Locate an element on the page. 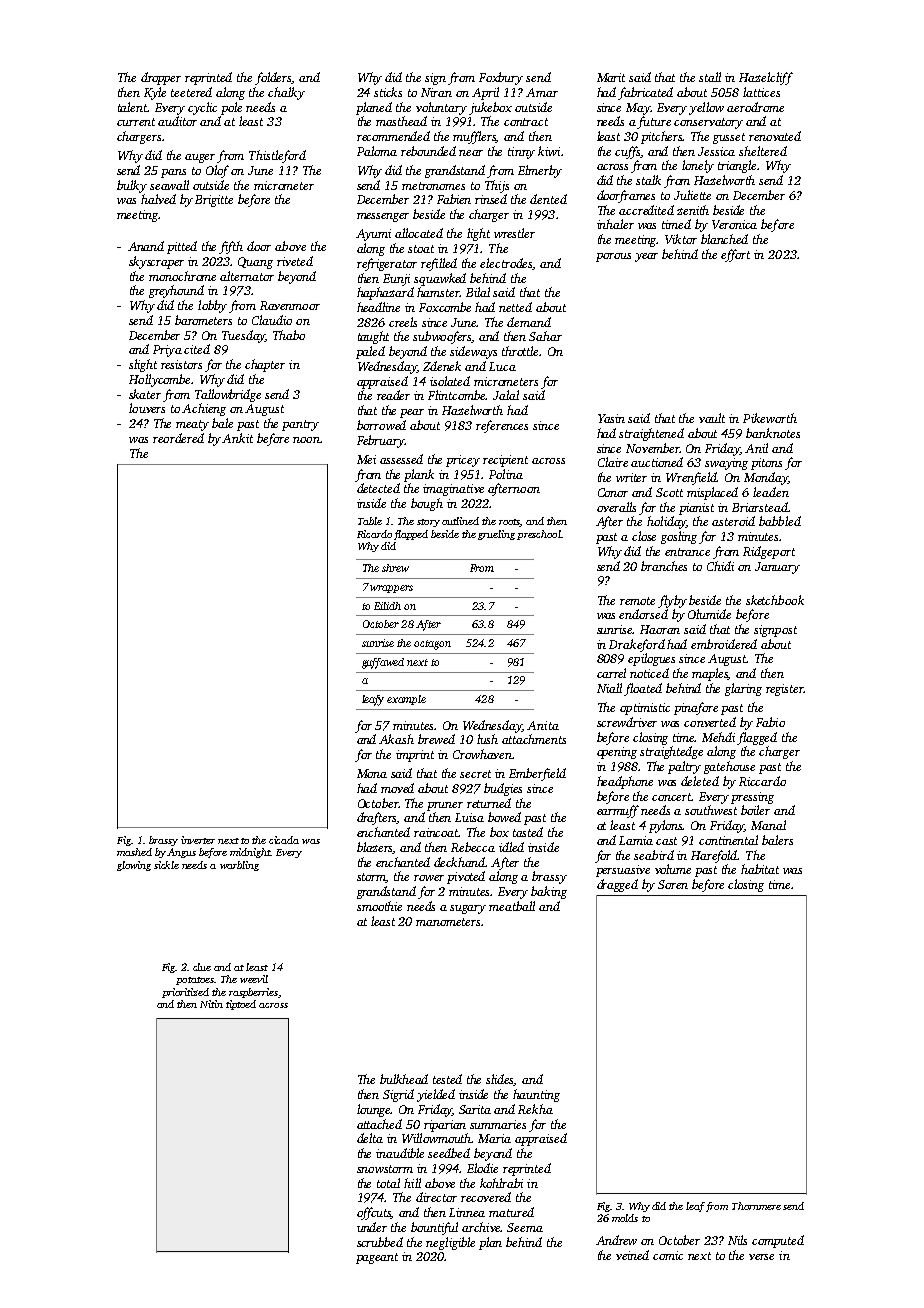  raspberries is located at coordinates (253, 993).
